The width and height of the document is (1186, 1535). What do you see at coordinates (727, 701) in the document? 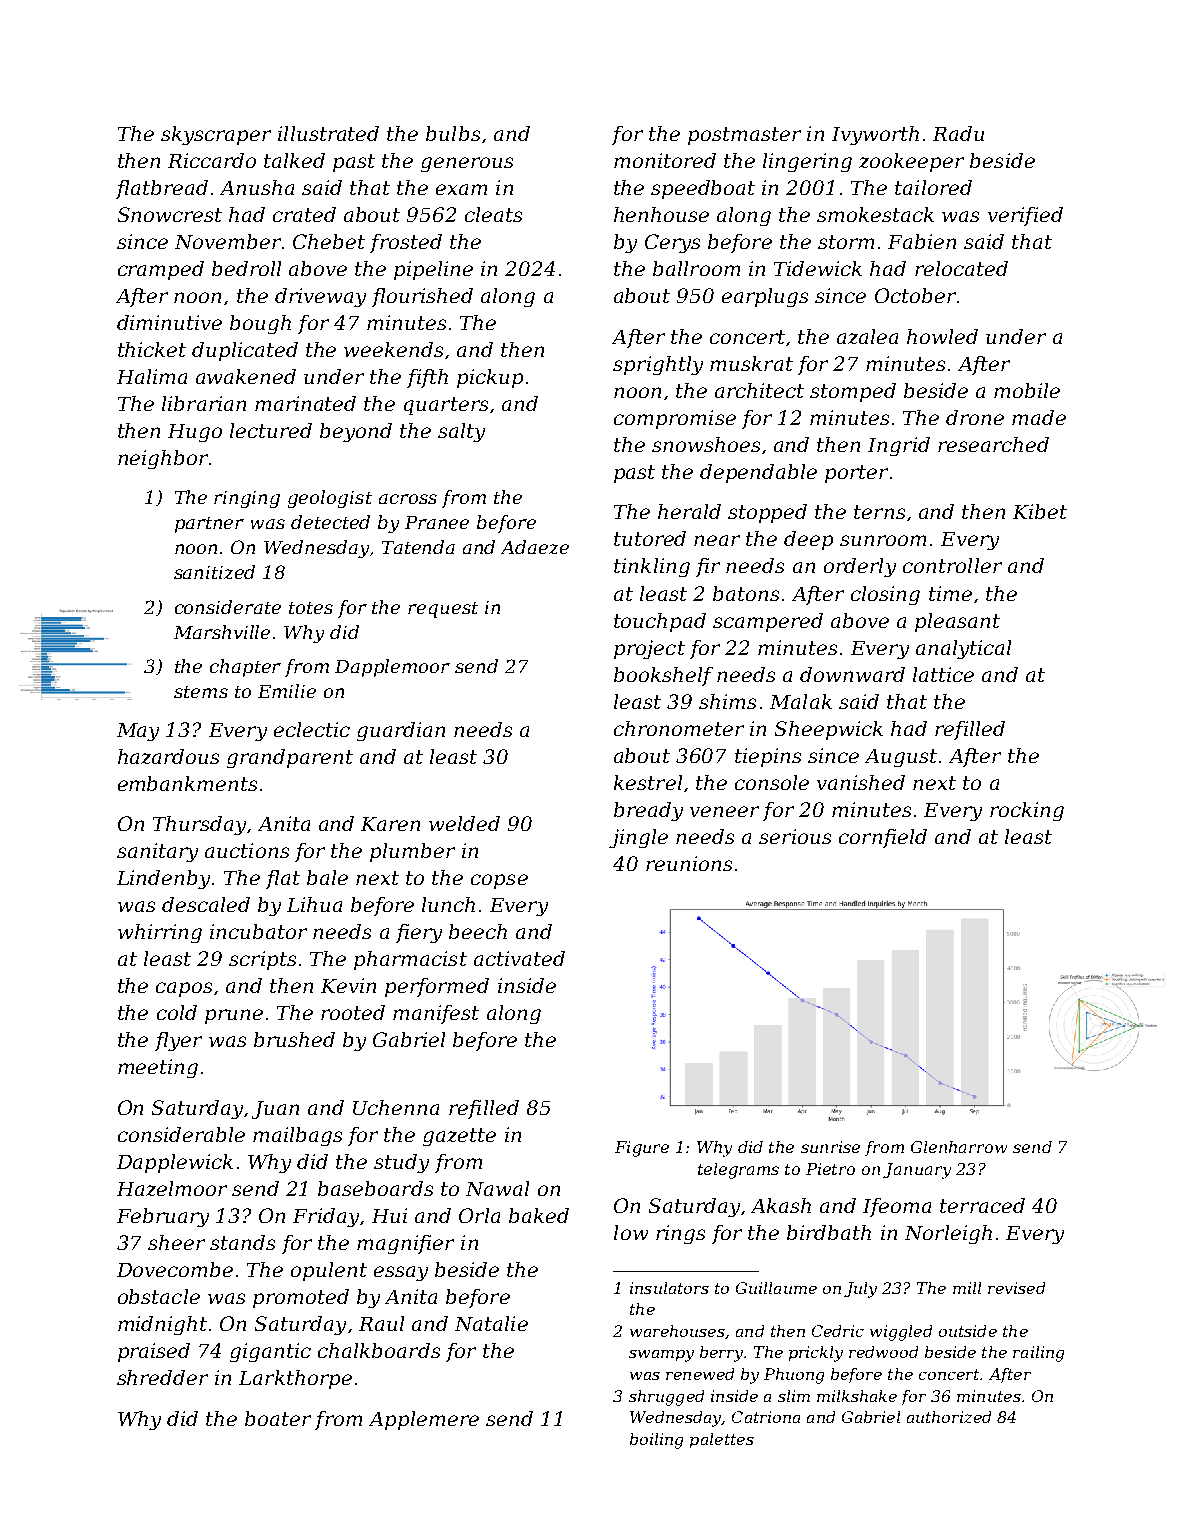
I see `shims` at bounding box center [727, 701].
